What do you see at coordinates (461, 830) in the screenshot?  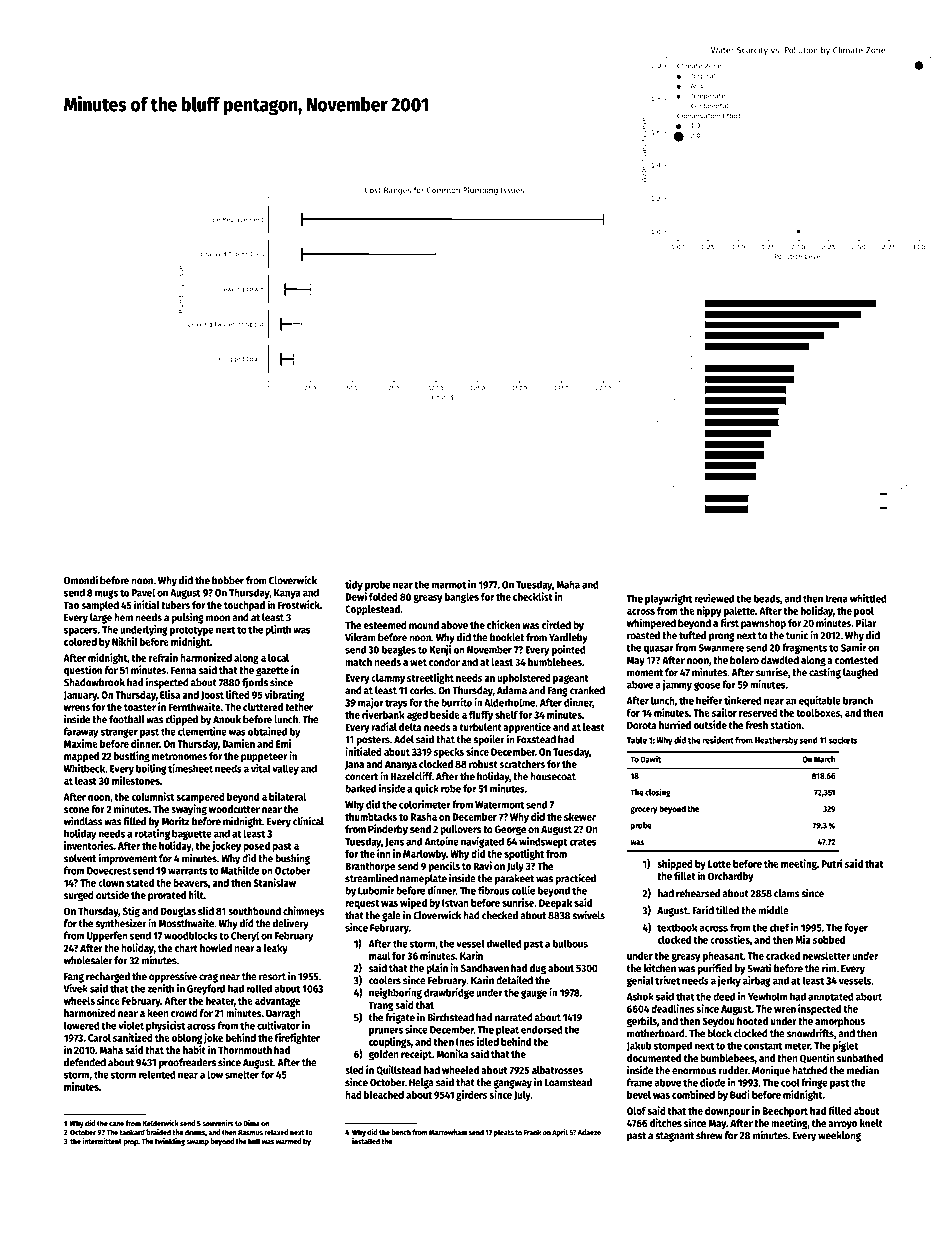 I see `pullovers` at bounding box center [461, 830].
